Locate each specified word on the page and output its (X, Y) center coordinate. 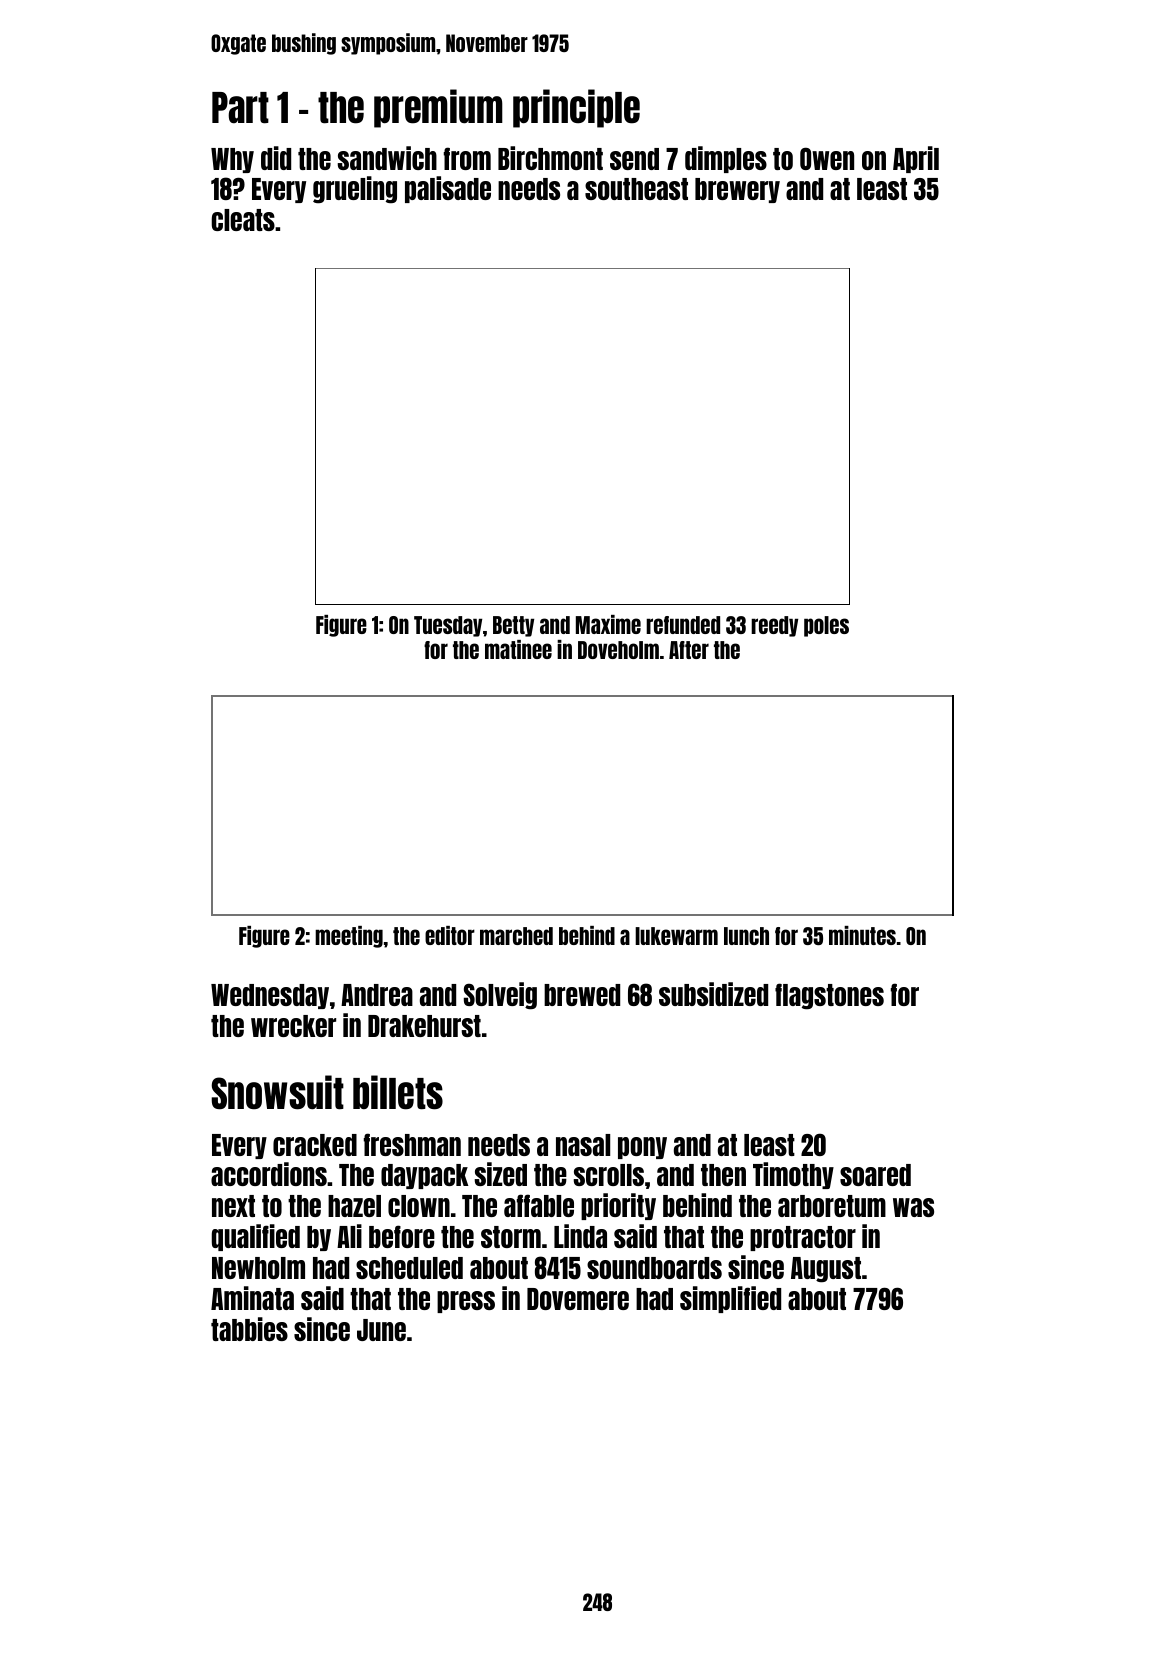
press (466, 1302)
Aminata (252, 1298)
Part (240, 108)
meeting (349, 937)
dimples (726, 159)
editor (450, 935)
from (467, 158)
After (689, 650)
